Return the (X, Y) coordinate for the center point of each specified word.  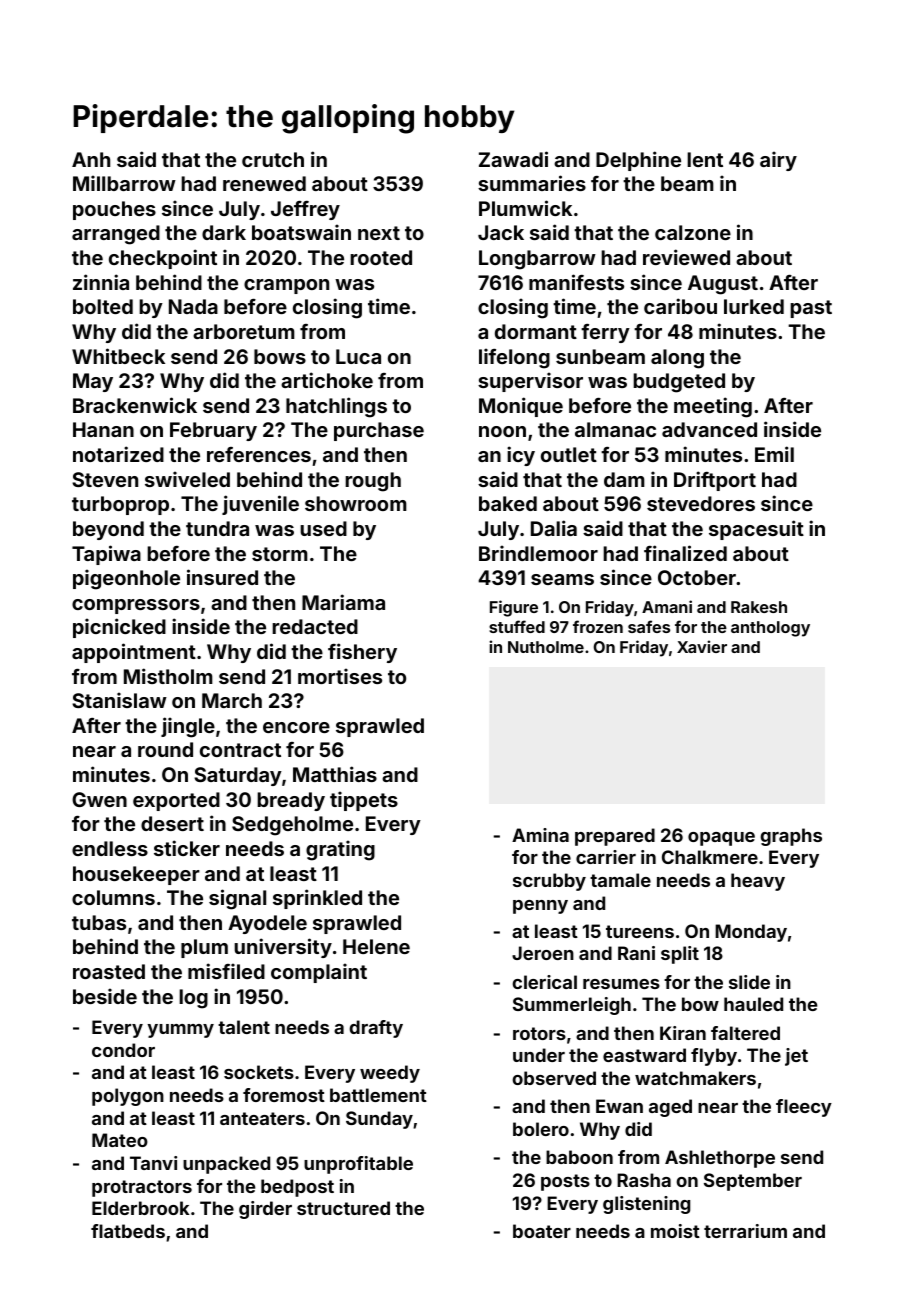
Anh (91, 159)
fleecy (804, 1108)
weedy (390, 1074)
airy (778, 161)
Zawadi (513, 159)
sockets (259, 1072)
